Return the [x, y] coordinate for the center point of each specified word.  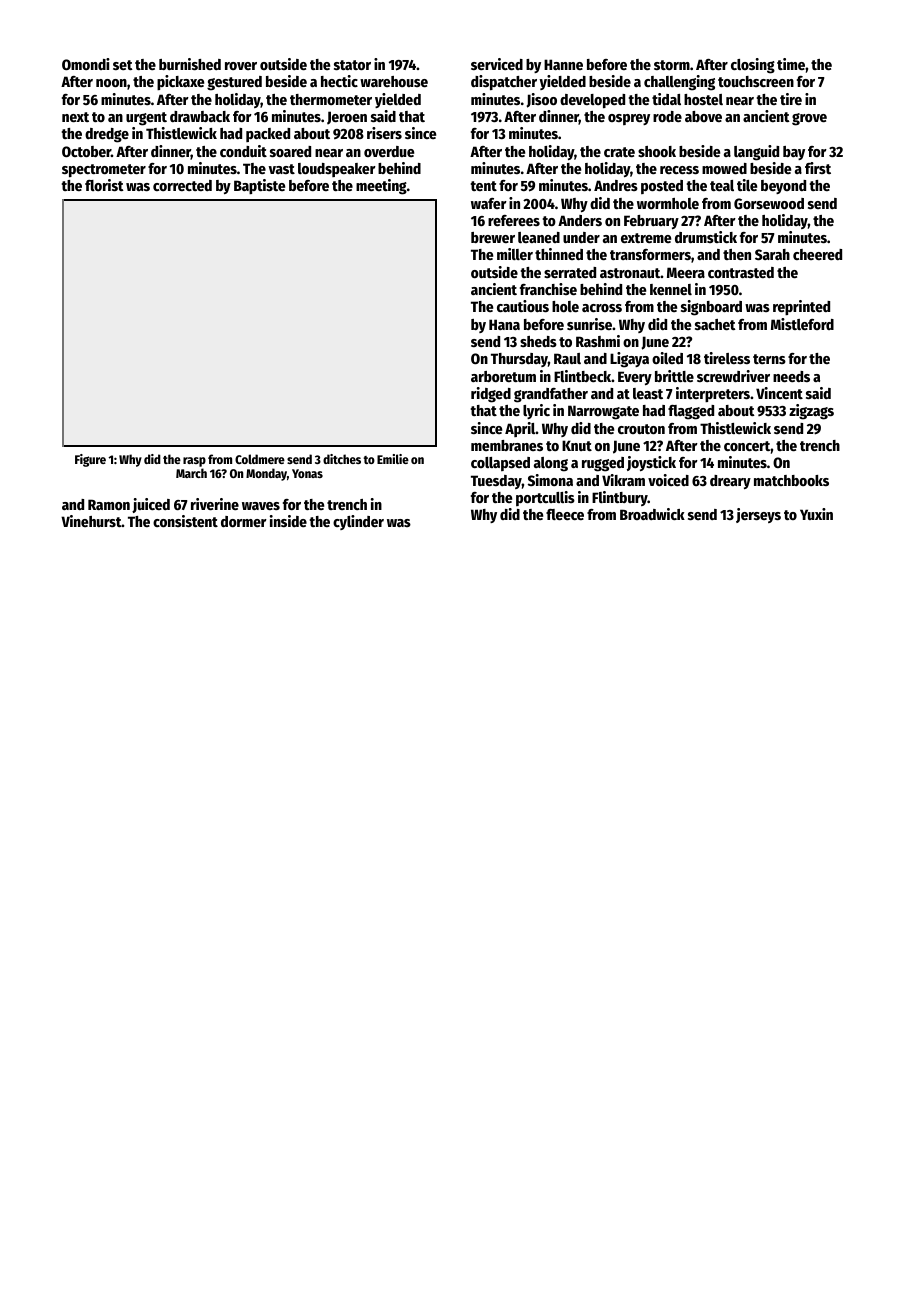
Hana [504, 324]
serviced [497, 64]
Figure [90, 460]
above [703, 116]
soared [290, 151]
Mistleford [802, 324]
